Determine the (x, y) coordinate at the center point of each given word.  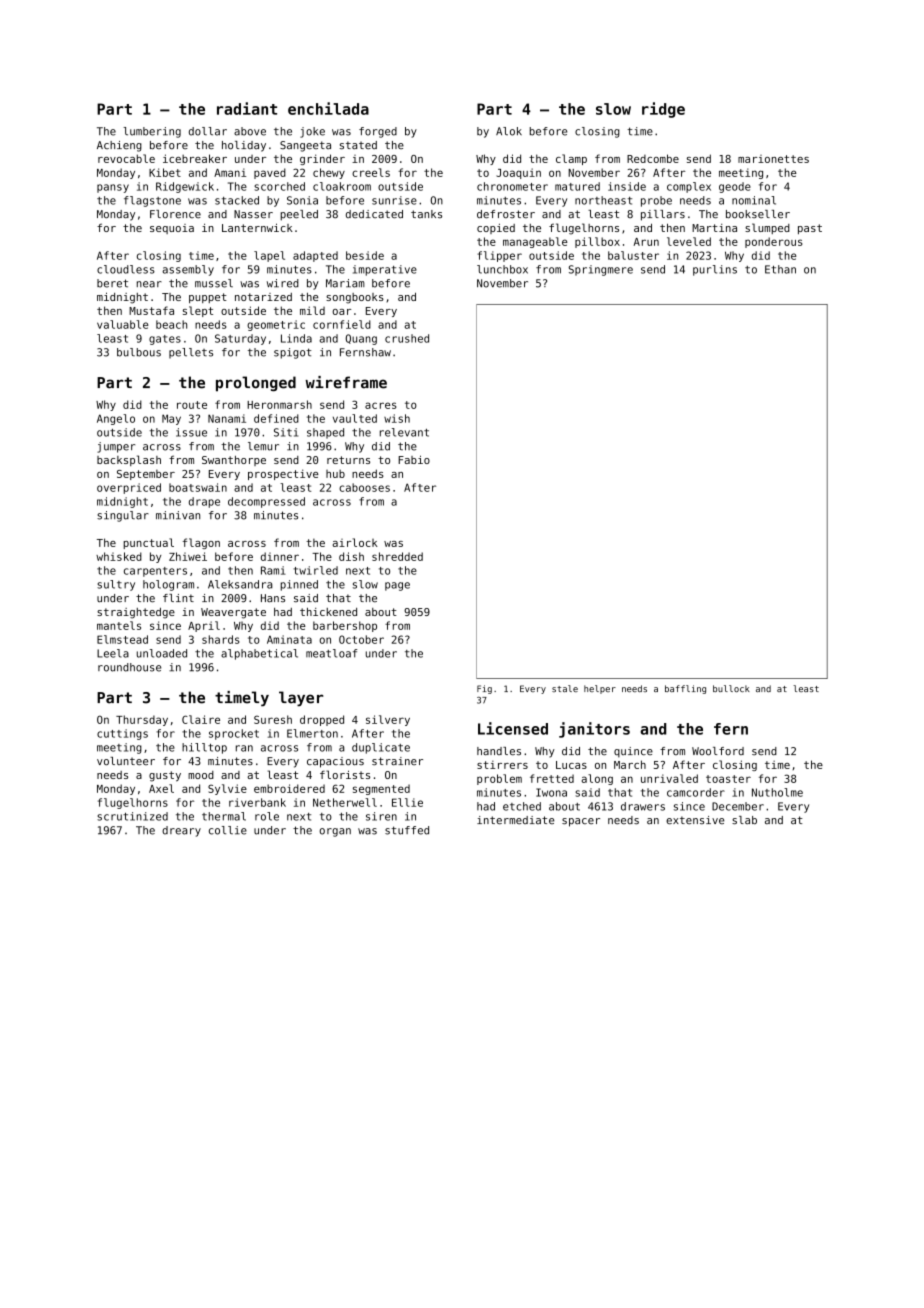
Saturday (240, 339)
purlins (715, 270)
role (267, 816)
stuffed (407, 830)
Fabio (414, 459)
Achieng (119, 146)
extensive (695, 820)
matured (577, 186)
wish (397, 418)
